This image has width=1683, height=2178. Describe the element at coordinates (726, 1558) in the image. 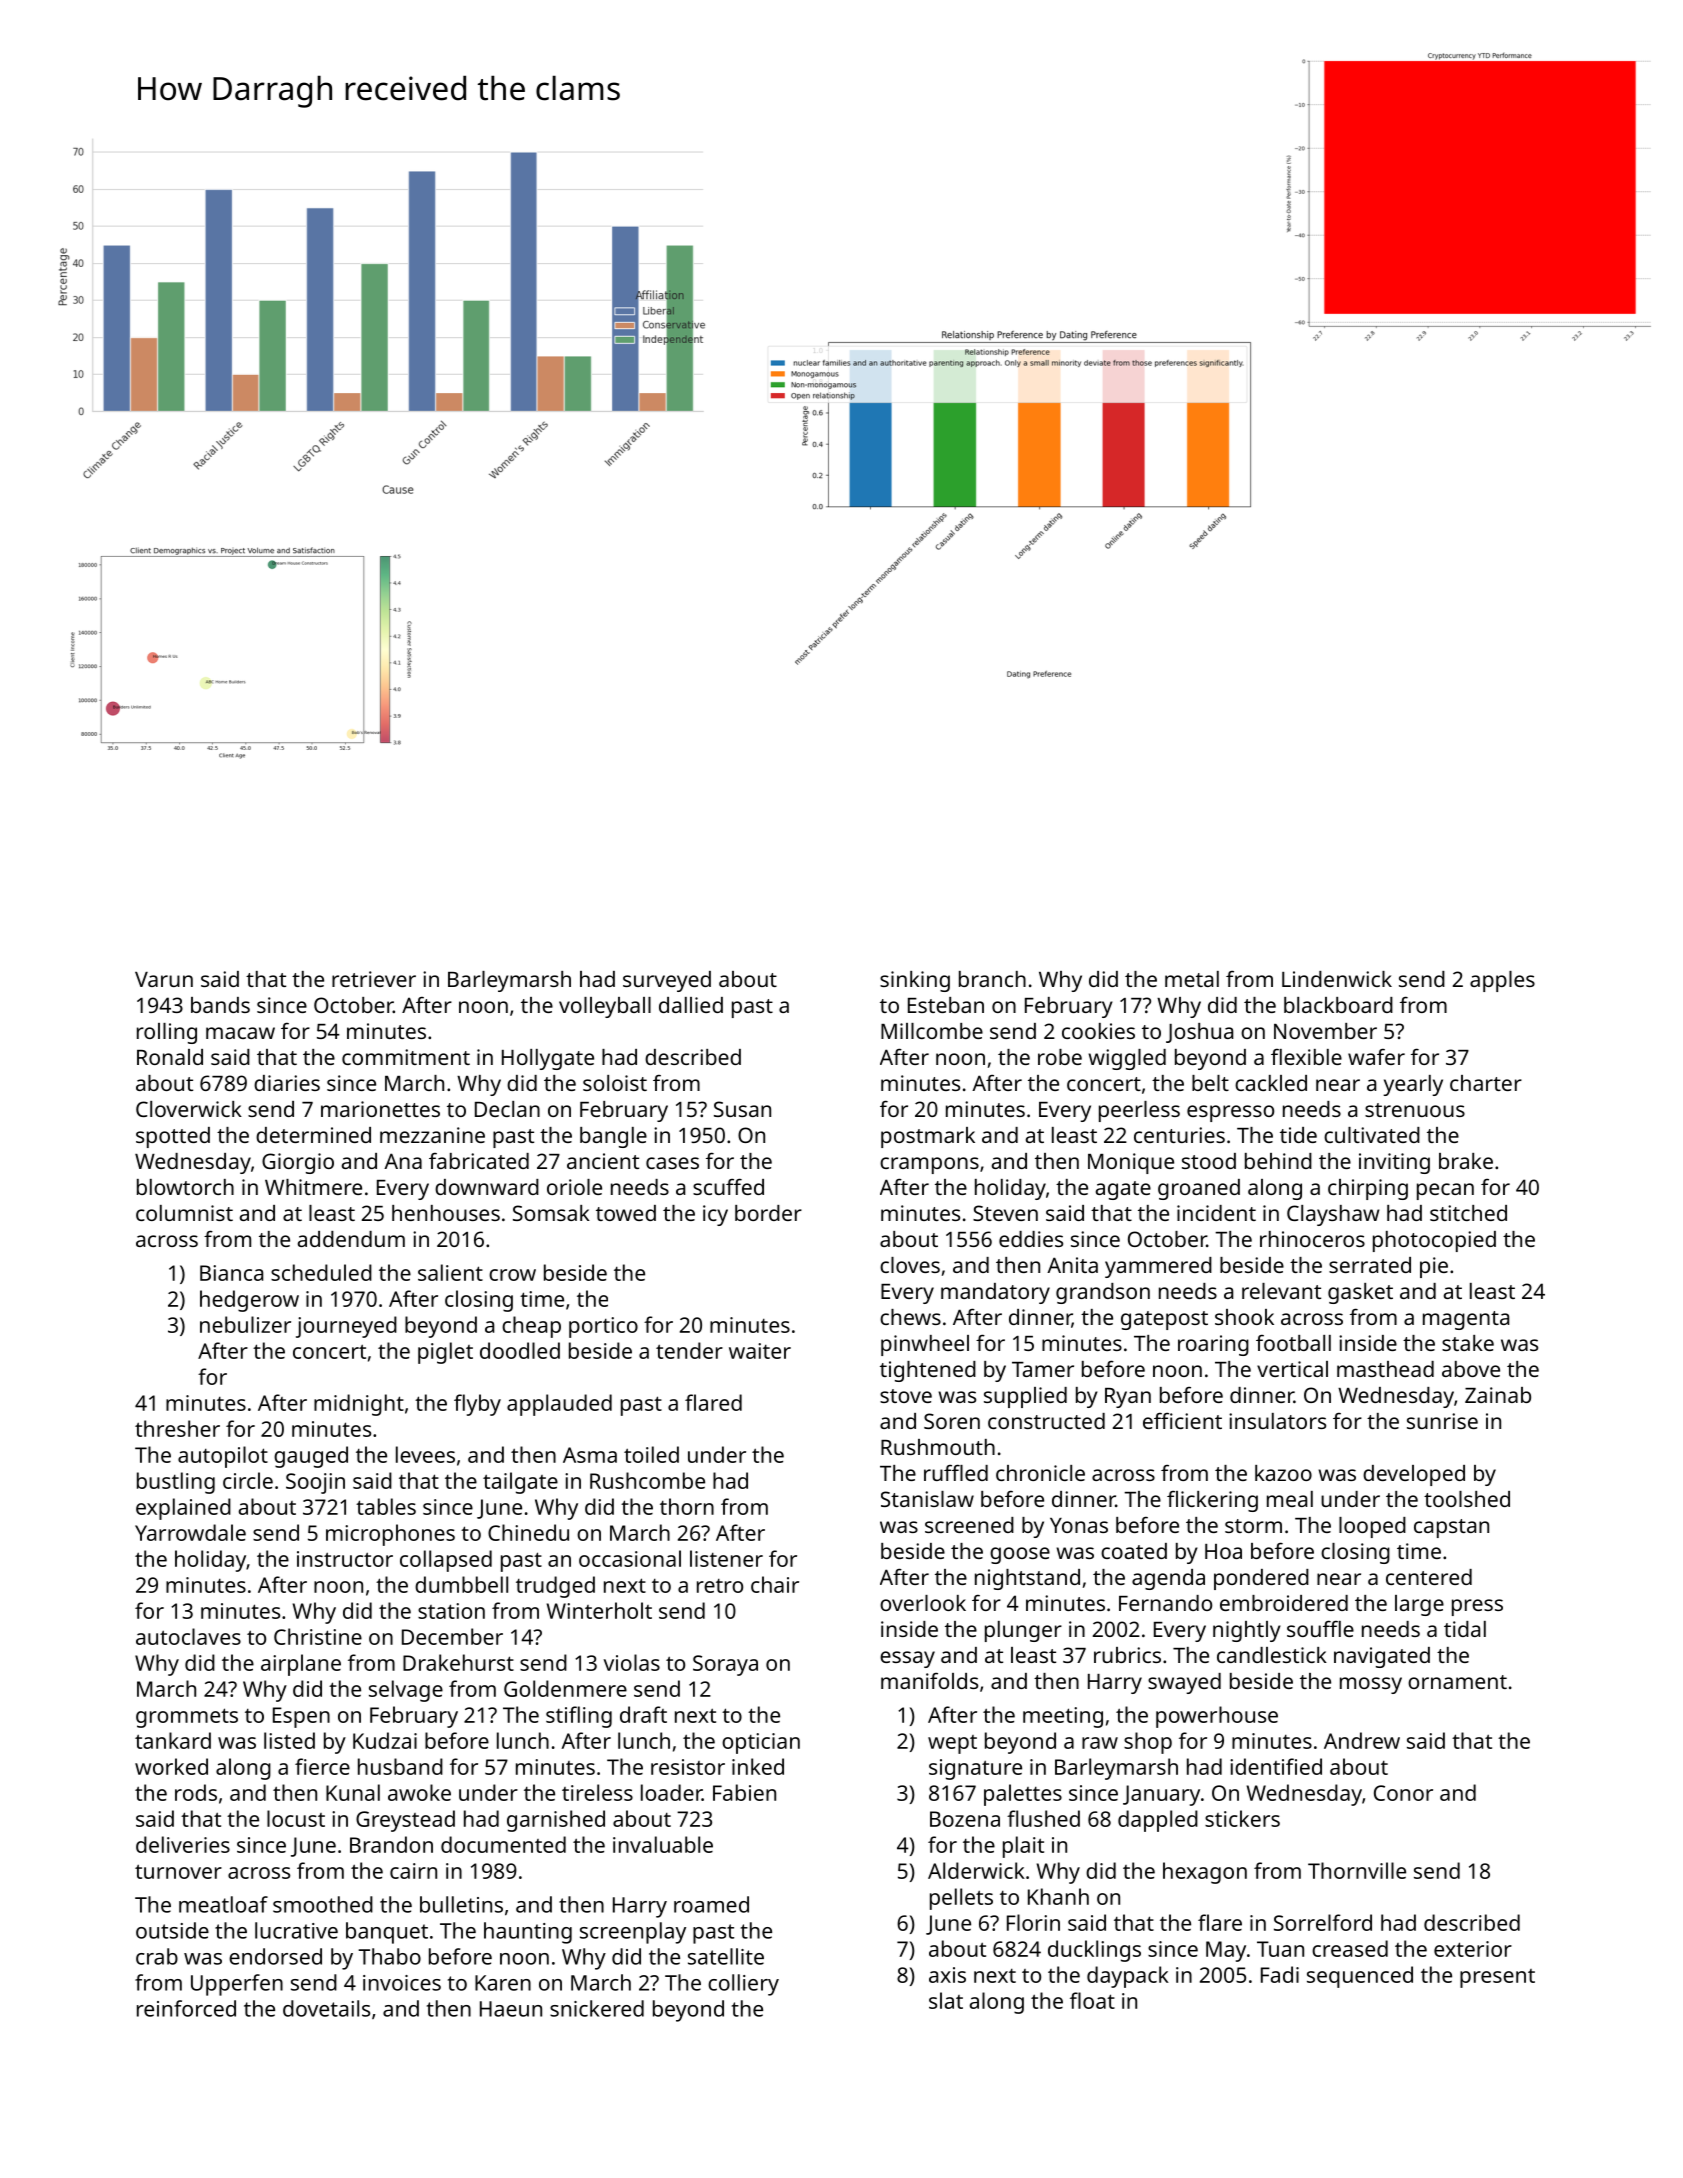

I see `listener` at that location.
